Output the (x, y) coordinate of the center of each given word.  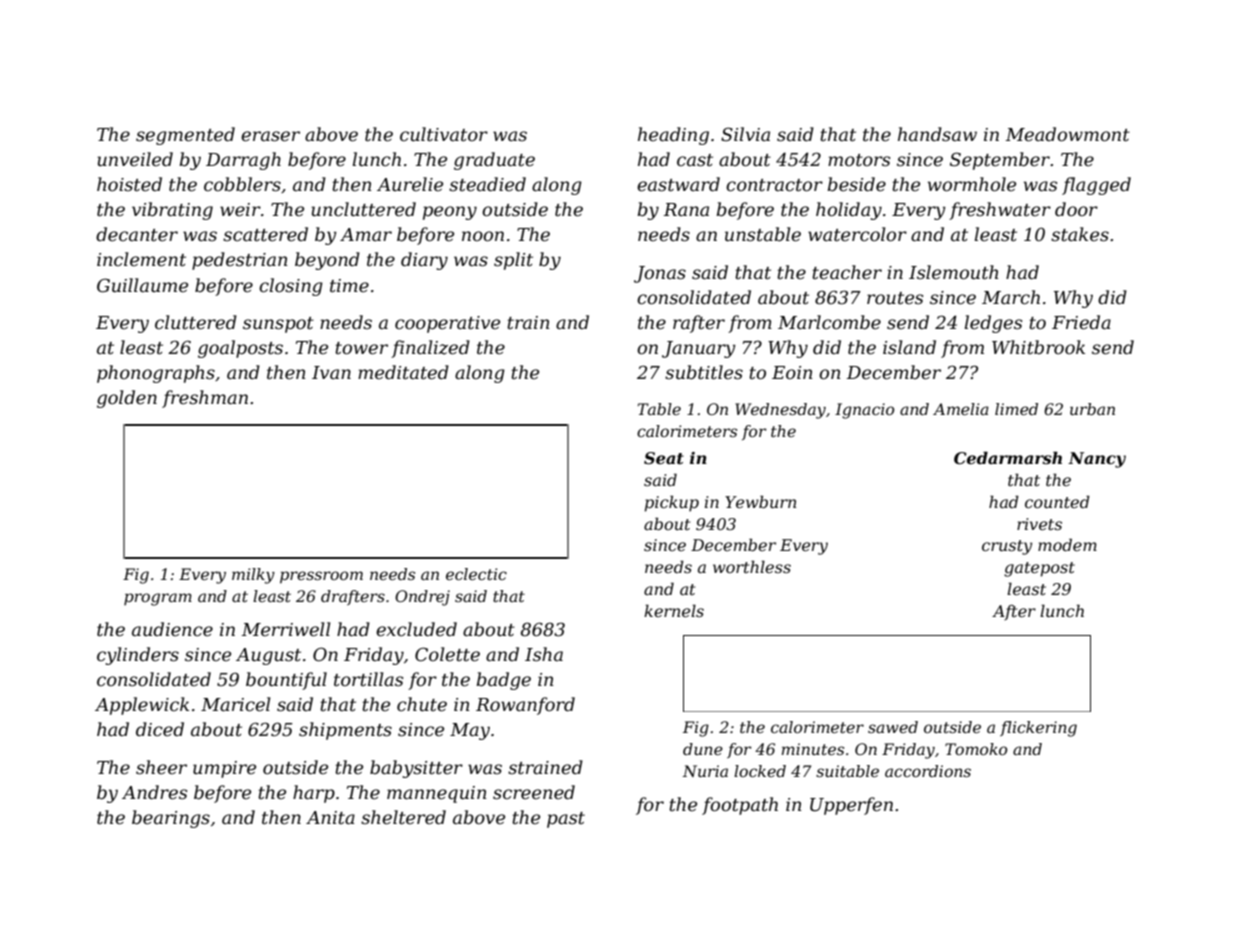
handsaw (937, 134)
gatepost (1039, 569)
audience (172, 629)
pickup (672, 503)
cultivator (444, 134)
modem (1067, 544)
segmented (185, 136)
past (566, 820)
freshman (205, 399)
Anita (330, 817)
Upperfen (851, 806)
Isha (544, 654)
